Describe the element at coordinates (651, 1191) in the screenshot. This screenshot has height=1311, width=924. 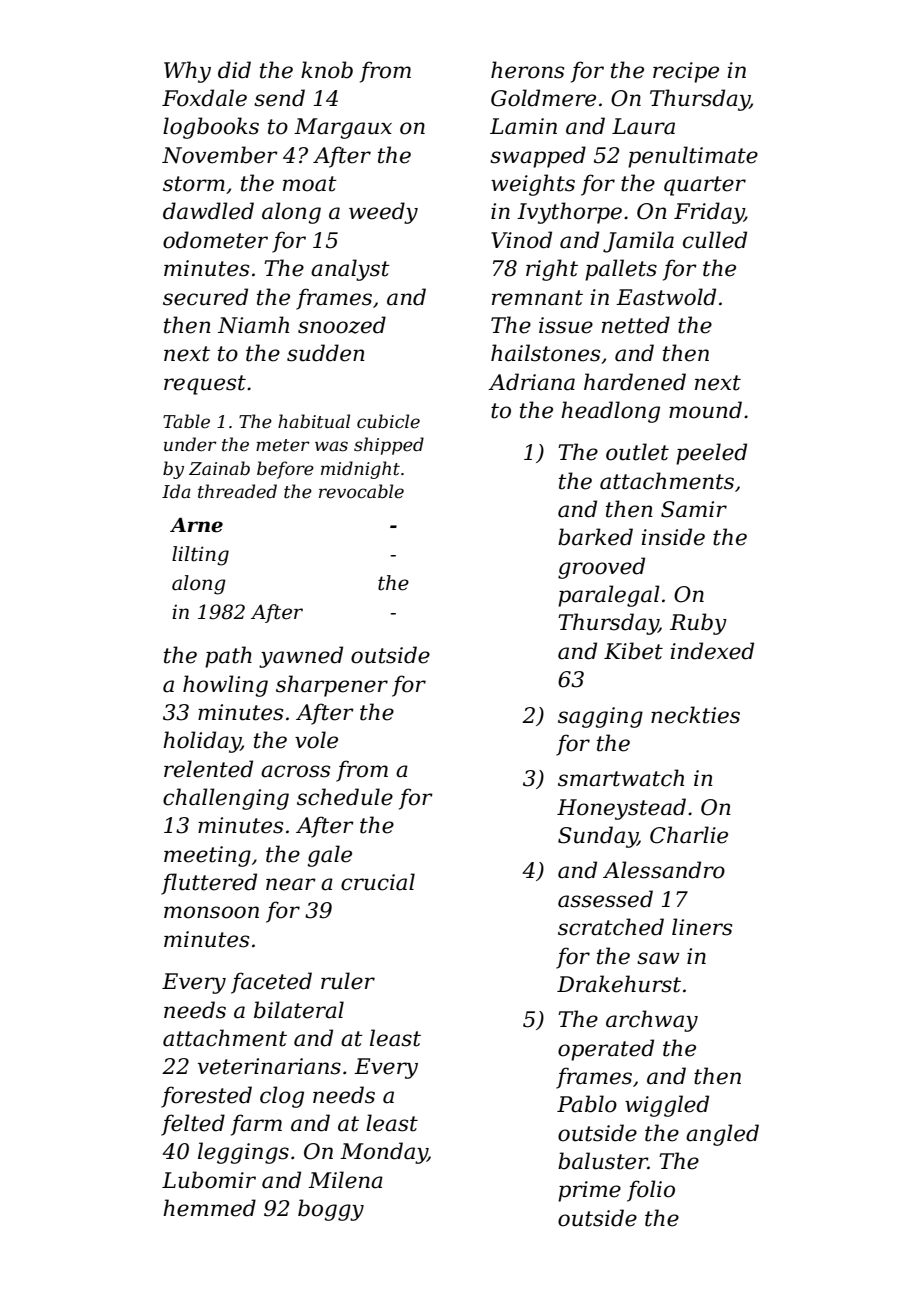
I see `folio` at that location.
